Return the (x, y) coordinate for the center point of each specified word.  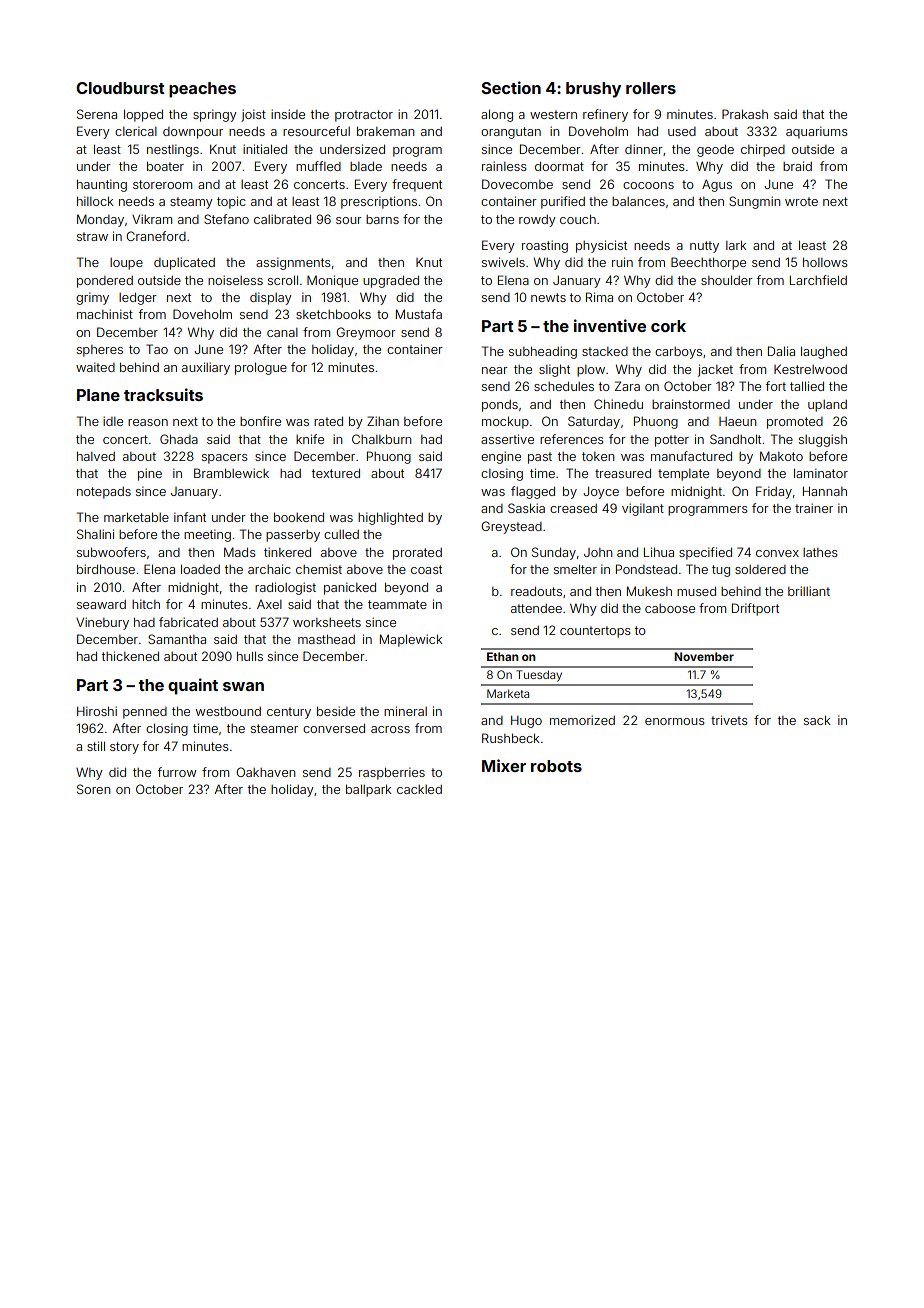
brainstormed (691, 404)
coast (426, 569)
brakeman (385, 131)
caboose (670, 608)
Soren (93, 789)
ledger (138, 299)
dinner (644, 149)
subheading (543, 352)
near (495, 370)
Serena (97, 114)
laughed (824, 353)
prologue (261, 369)
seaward (101, 604)
